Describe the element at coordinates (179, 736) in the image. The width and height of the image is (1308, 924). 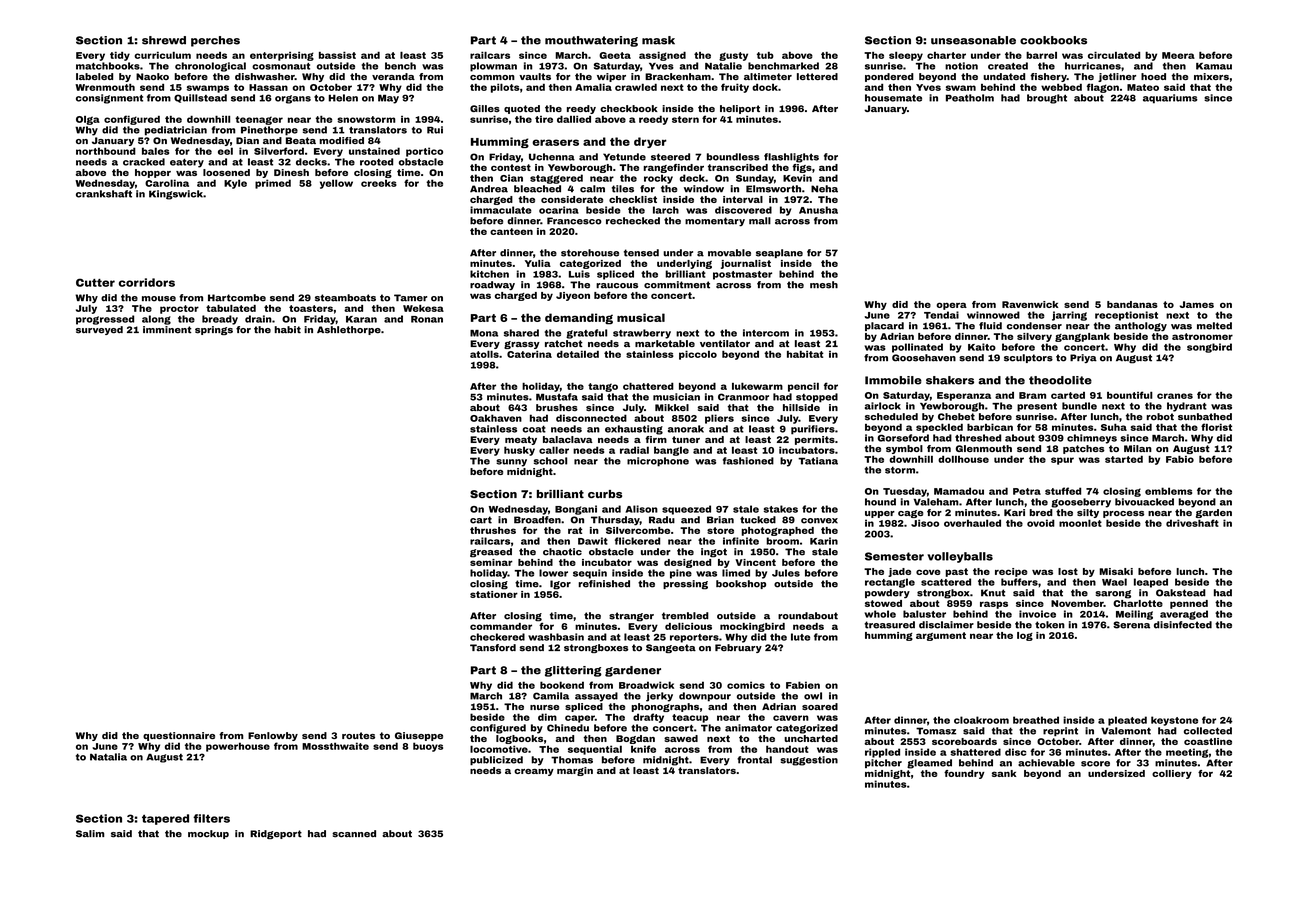
I see `questionnaire` at that location.
